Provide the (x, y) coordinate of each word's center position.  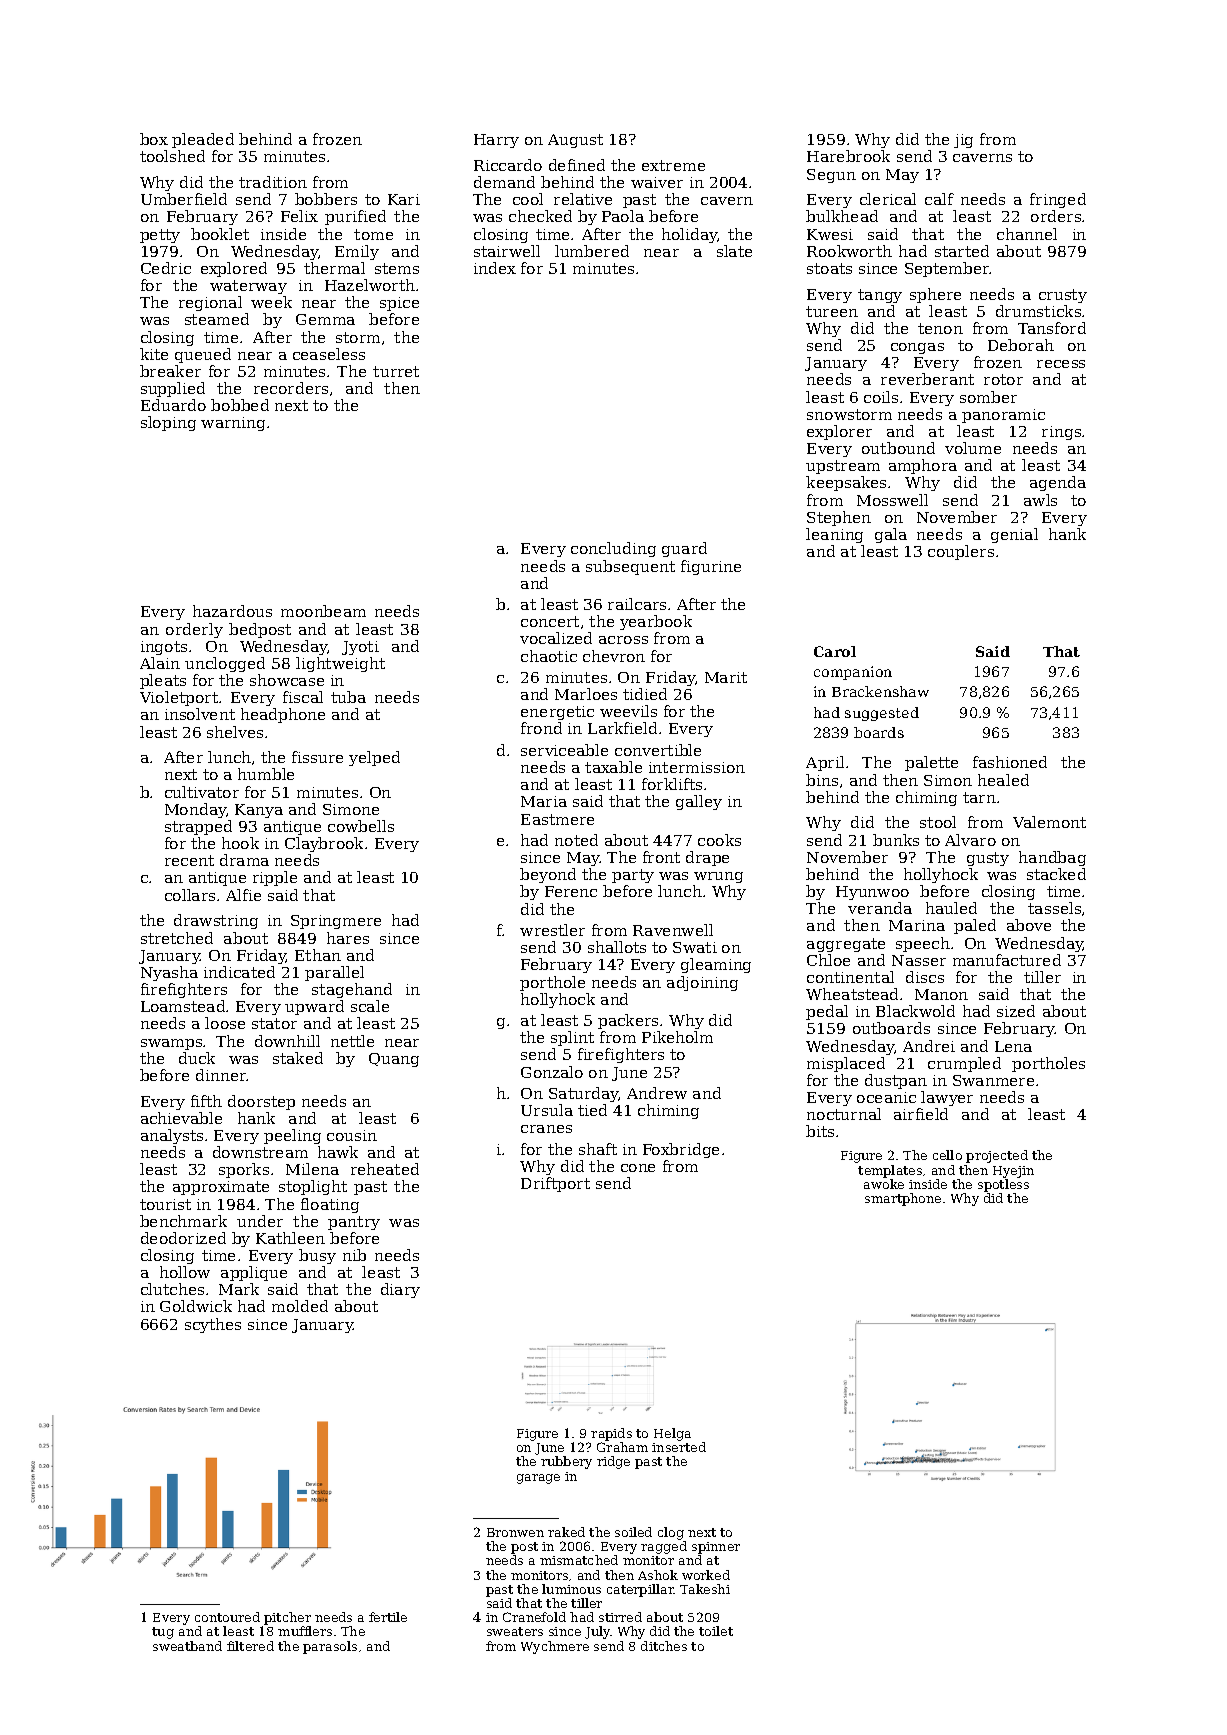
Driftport (555, 1184)
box (154, 139)
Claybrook (324, 844)
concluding (613, 549)
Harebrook (848, 156)
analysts (172, 1136)
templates (890, 1171)
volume (973, 448)
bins (822, 780)
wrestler (552, 930)
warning (233, 424)
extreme (673, 165)
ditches (664, 1646)
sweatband (187, 1646)
